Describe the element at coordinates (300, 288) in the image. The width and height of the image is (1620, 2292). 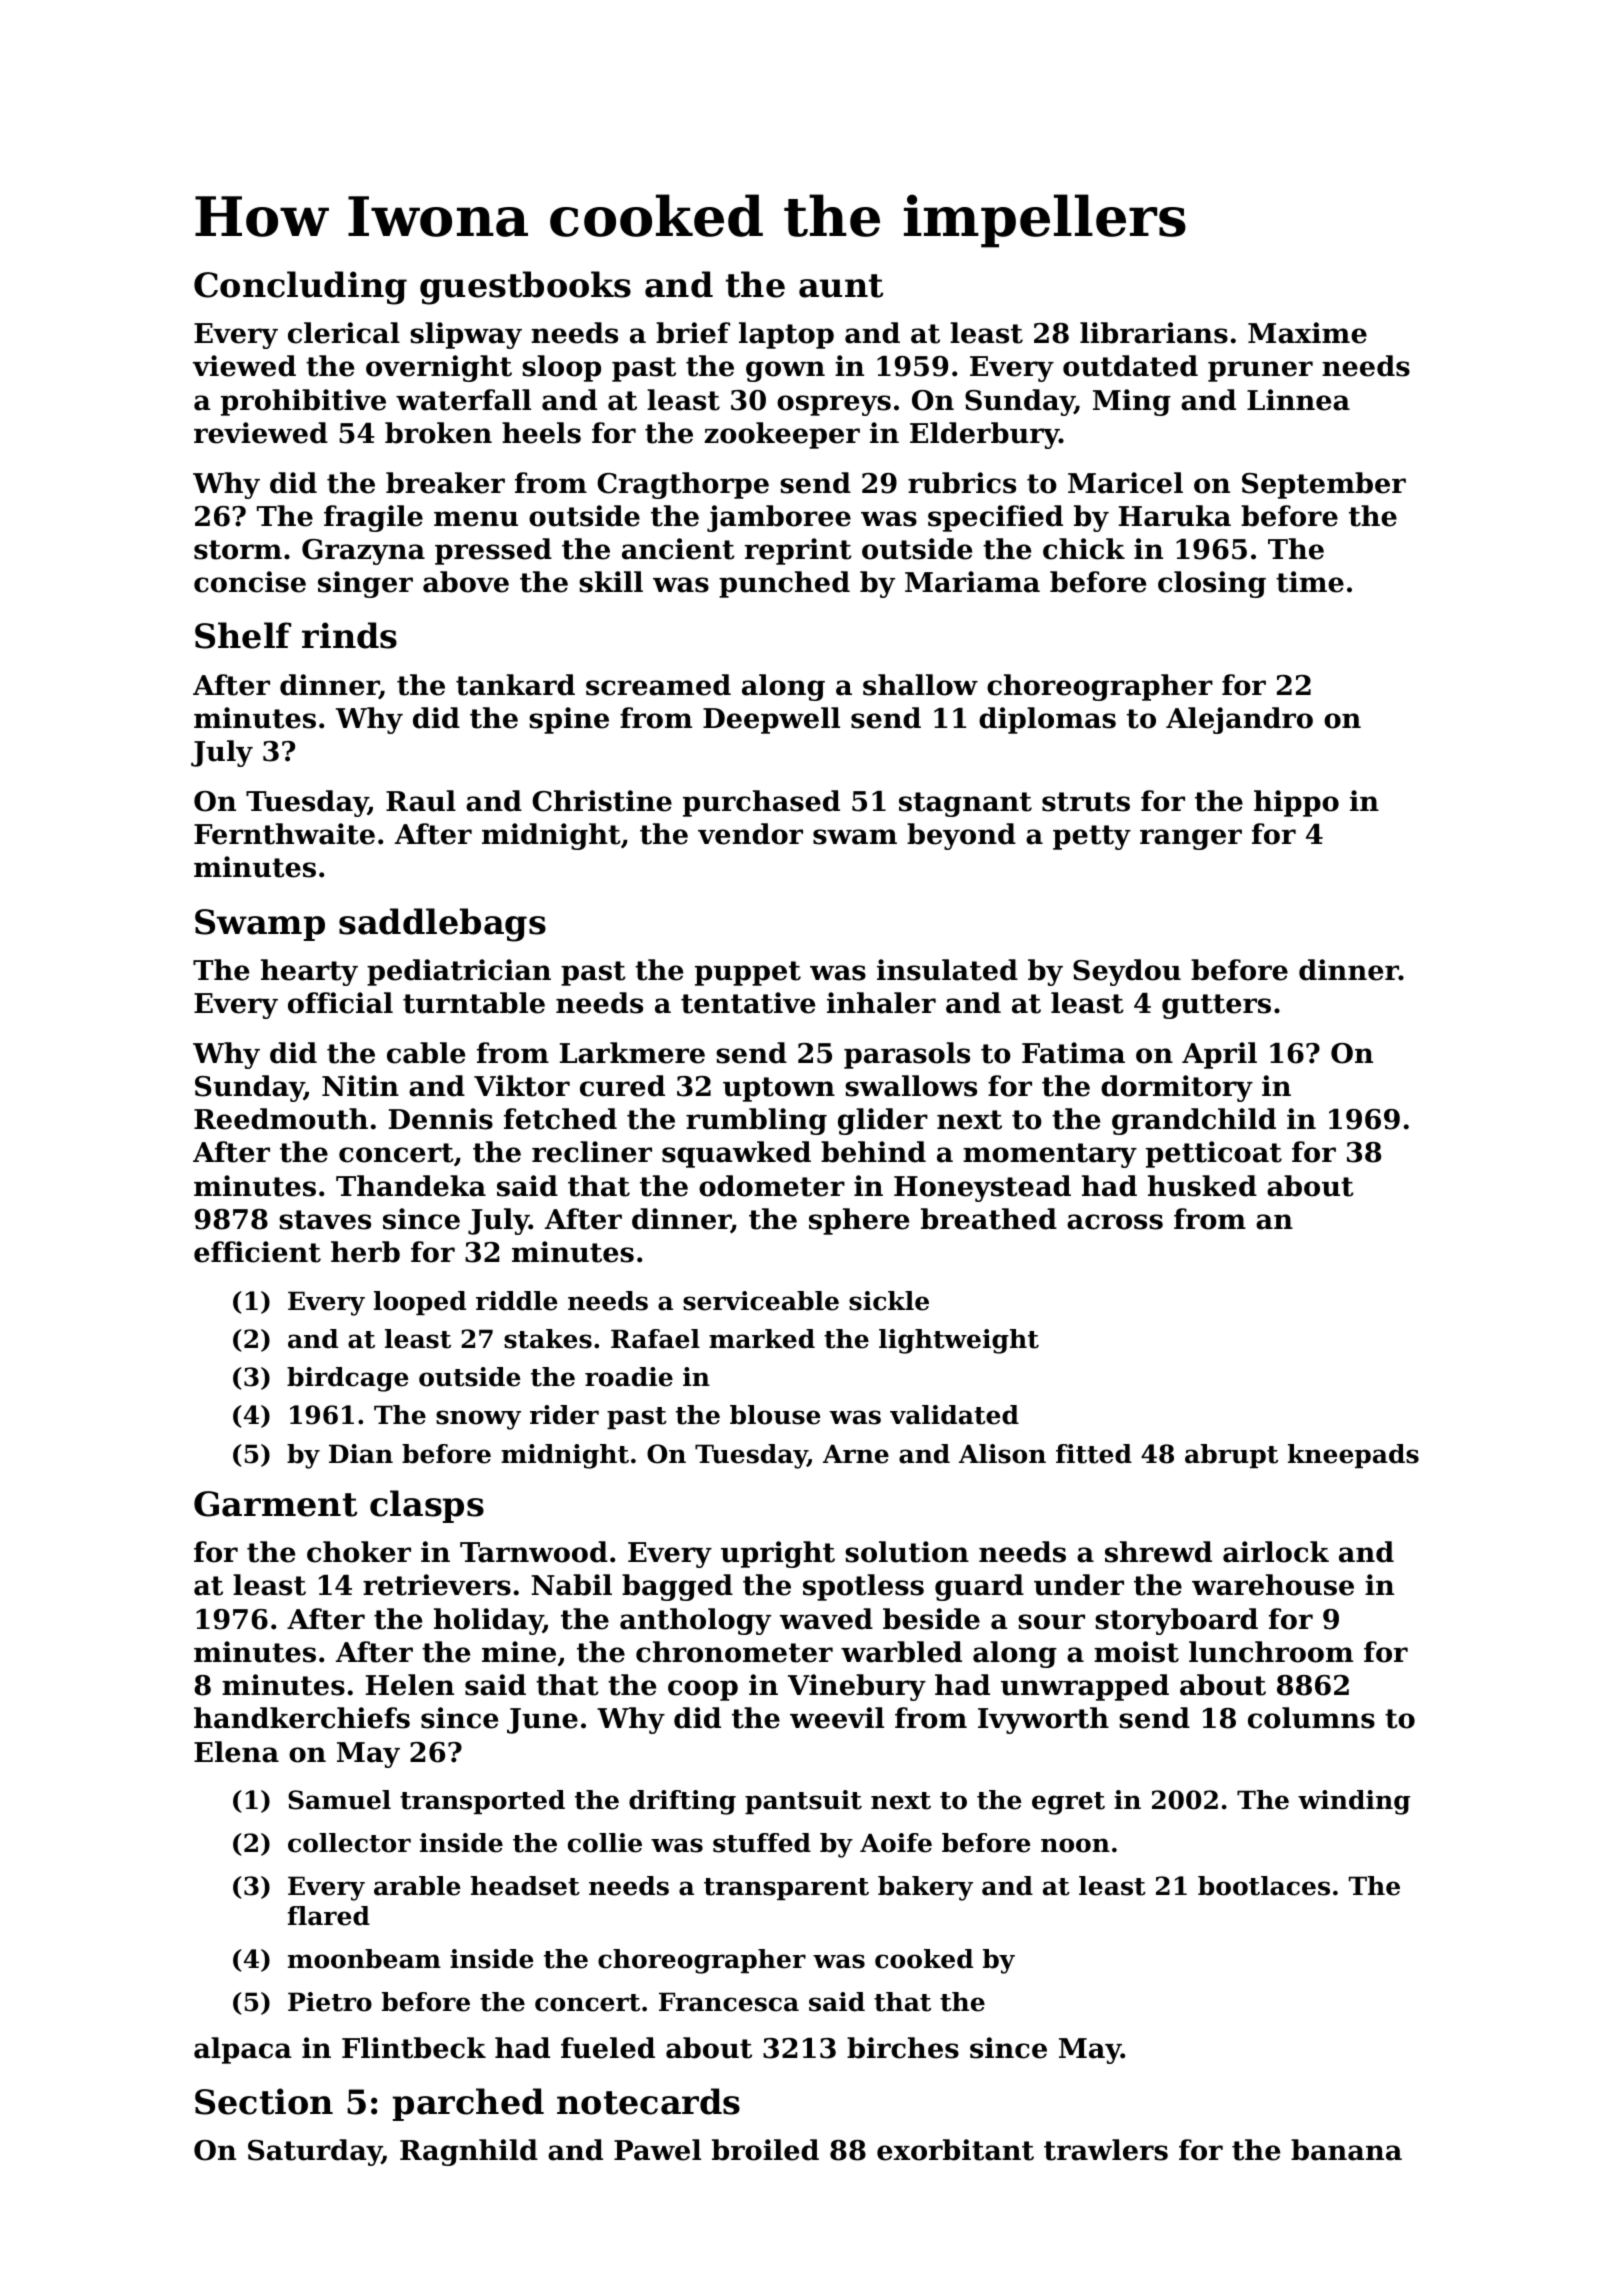
I see `Concluding` at that location.
